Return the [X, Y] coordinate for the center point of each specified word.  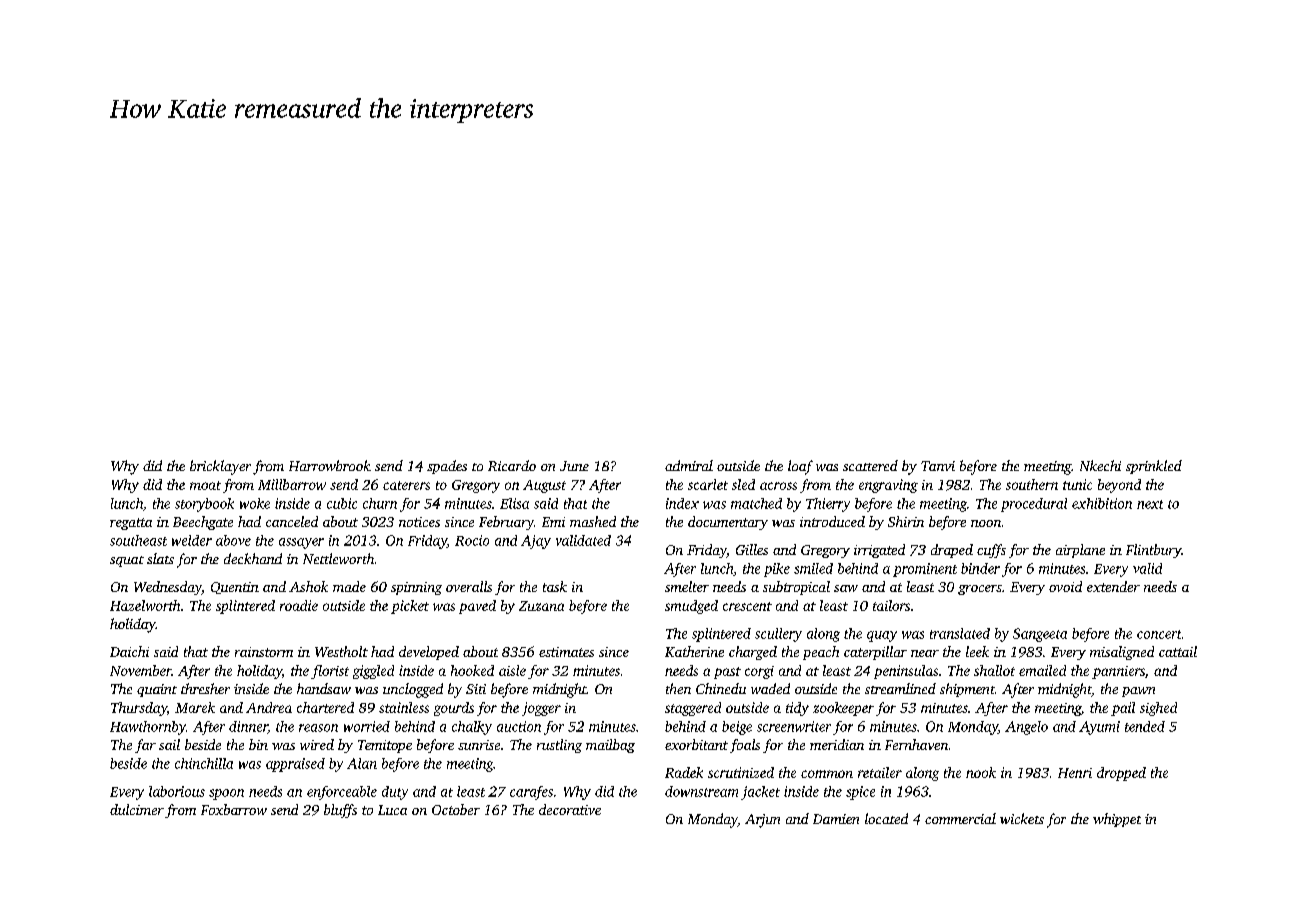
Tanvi [938, 466]
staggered [693, 709]
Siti [476, 689]
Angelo [1026, 728]
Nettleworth [338, 558]
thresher [205, 688]
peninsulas [906, 672]
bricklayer [220, 467]
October [456, 809]
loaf [800, 467]
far [145, 746]
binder [980, 568]
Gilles [752, 549]
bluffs [340, 811]
